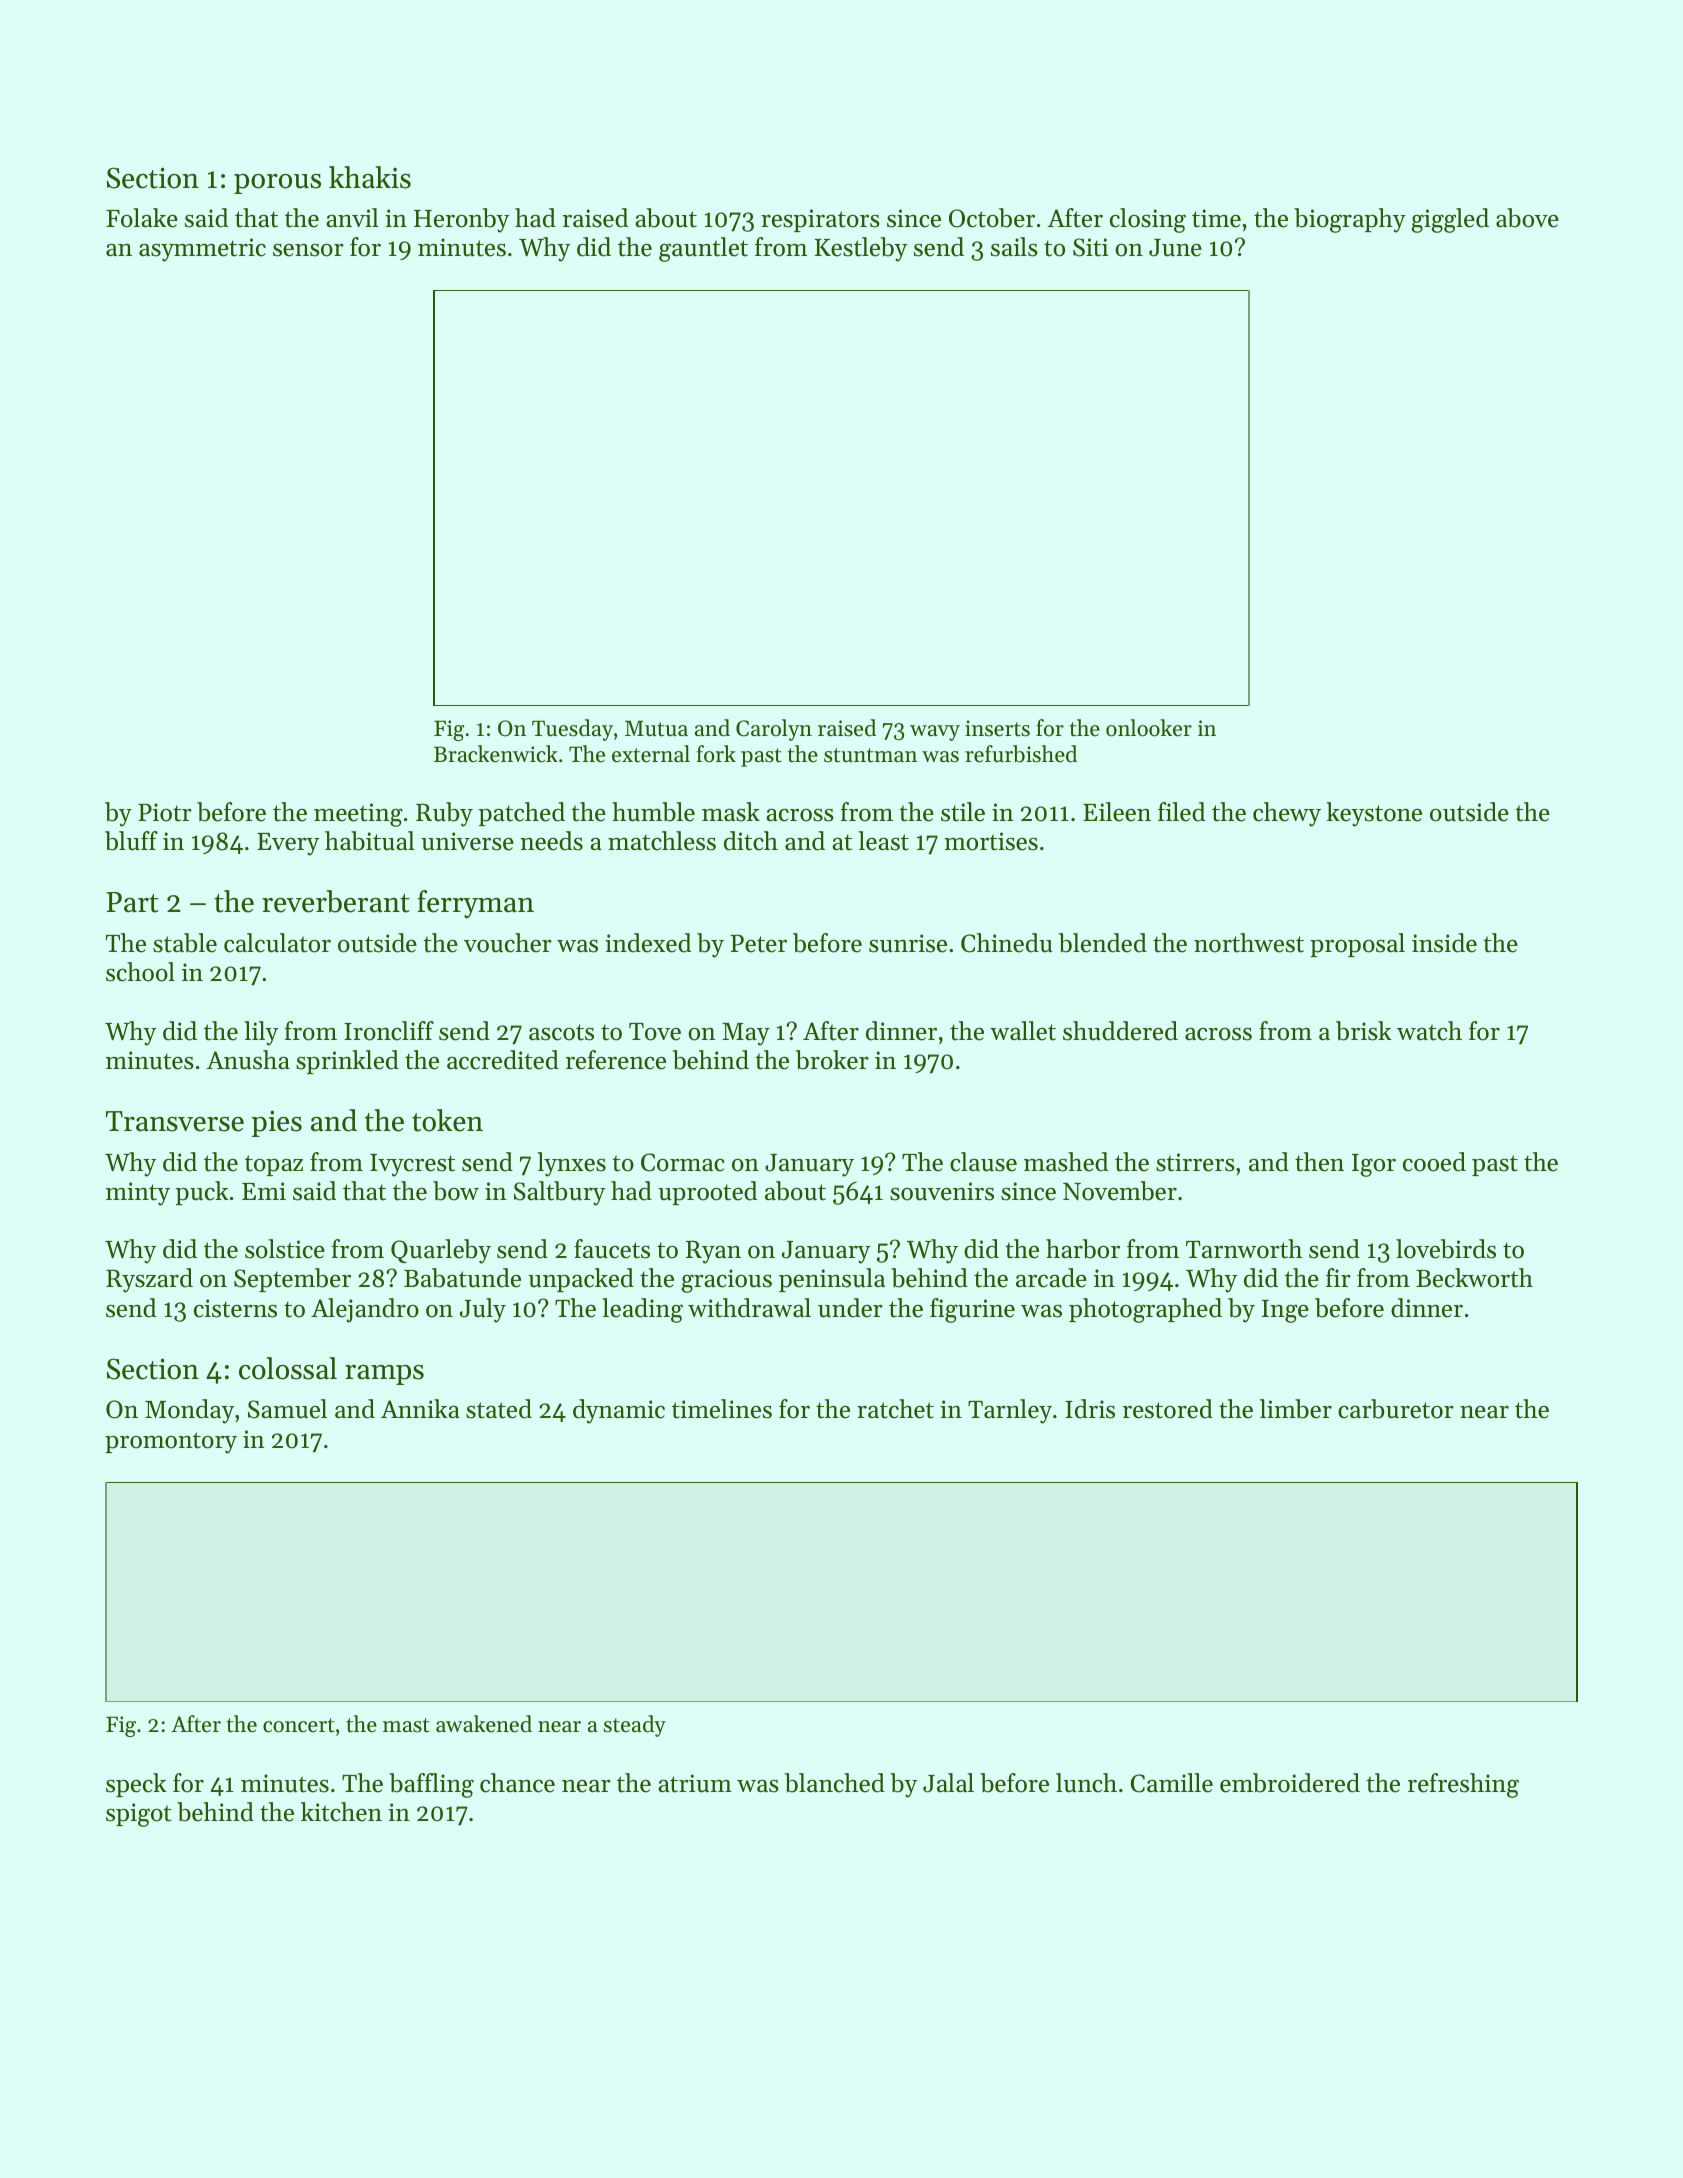  What do you see at coordinates (749, 1308) in the page?
I see `withdrawal` at bounding box center [749, 1308].
